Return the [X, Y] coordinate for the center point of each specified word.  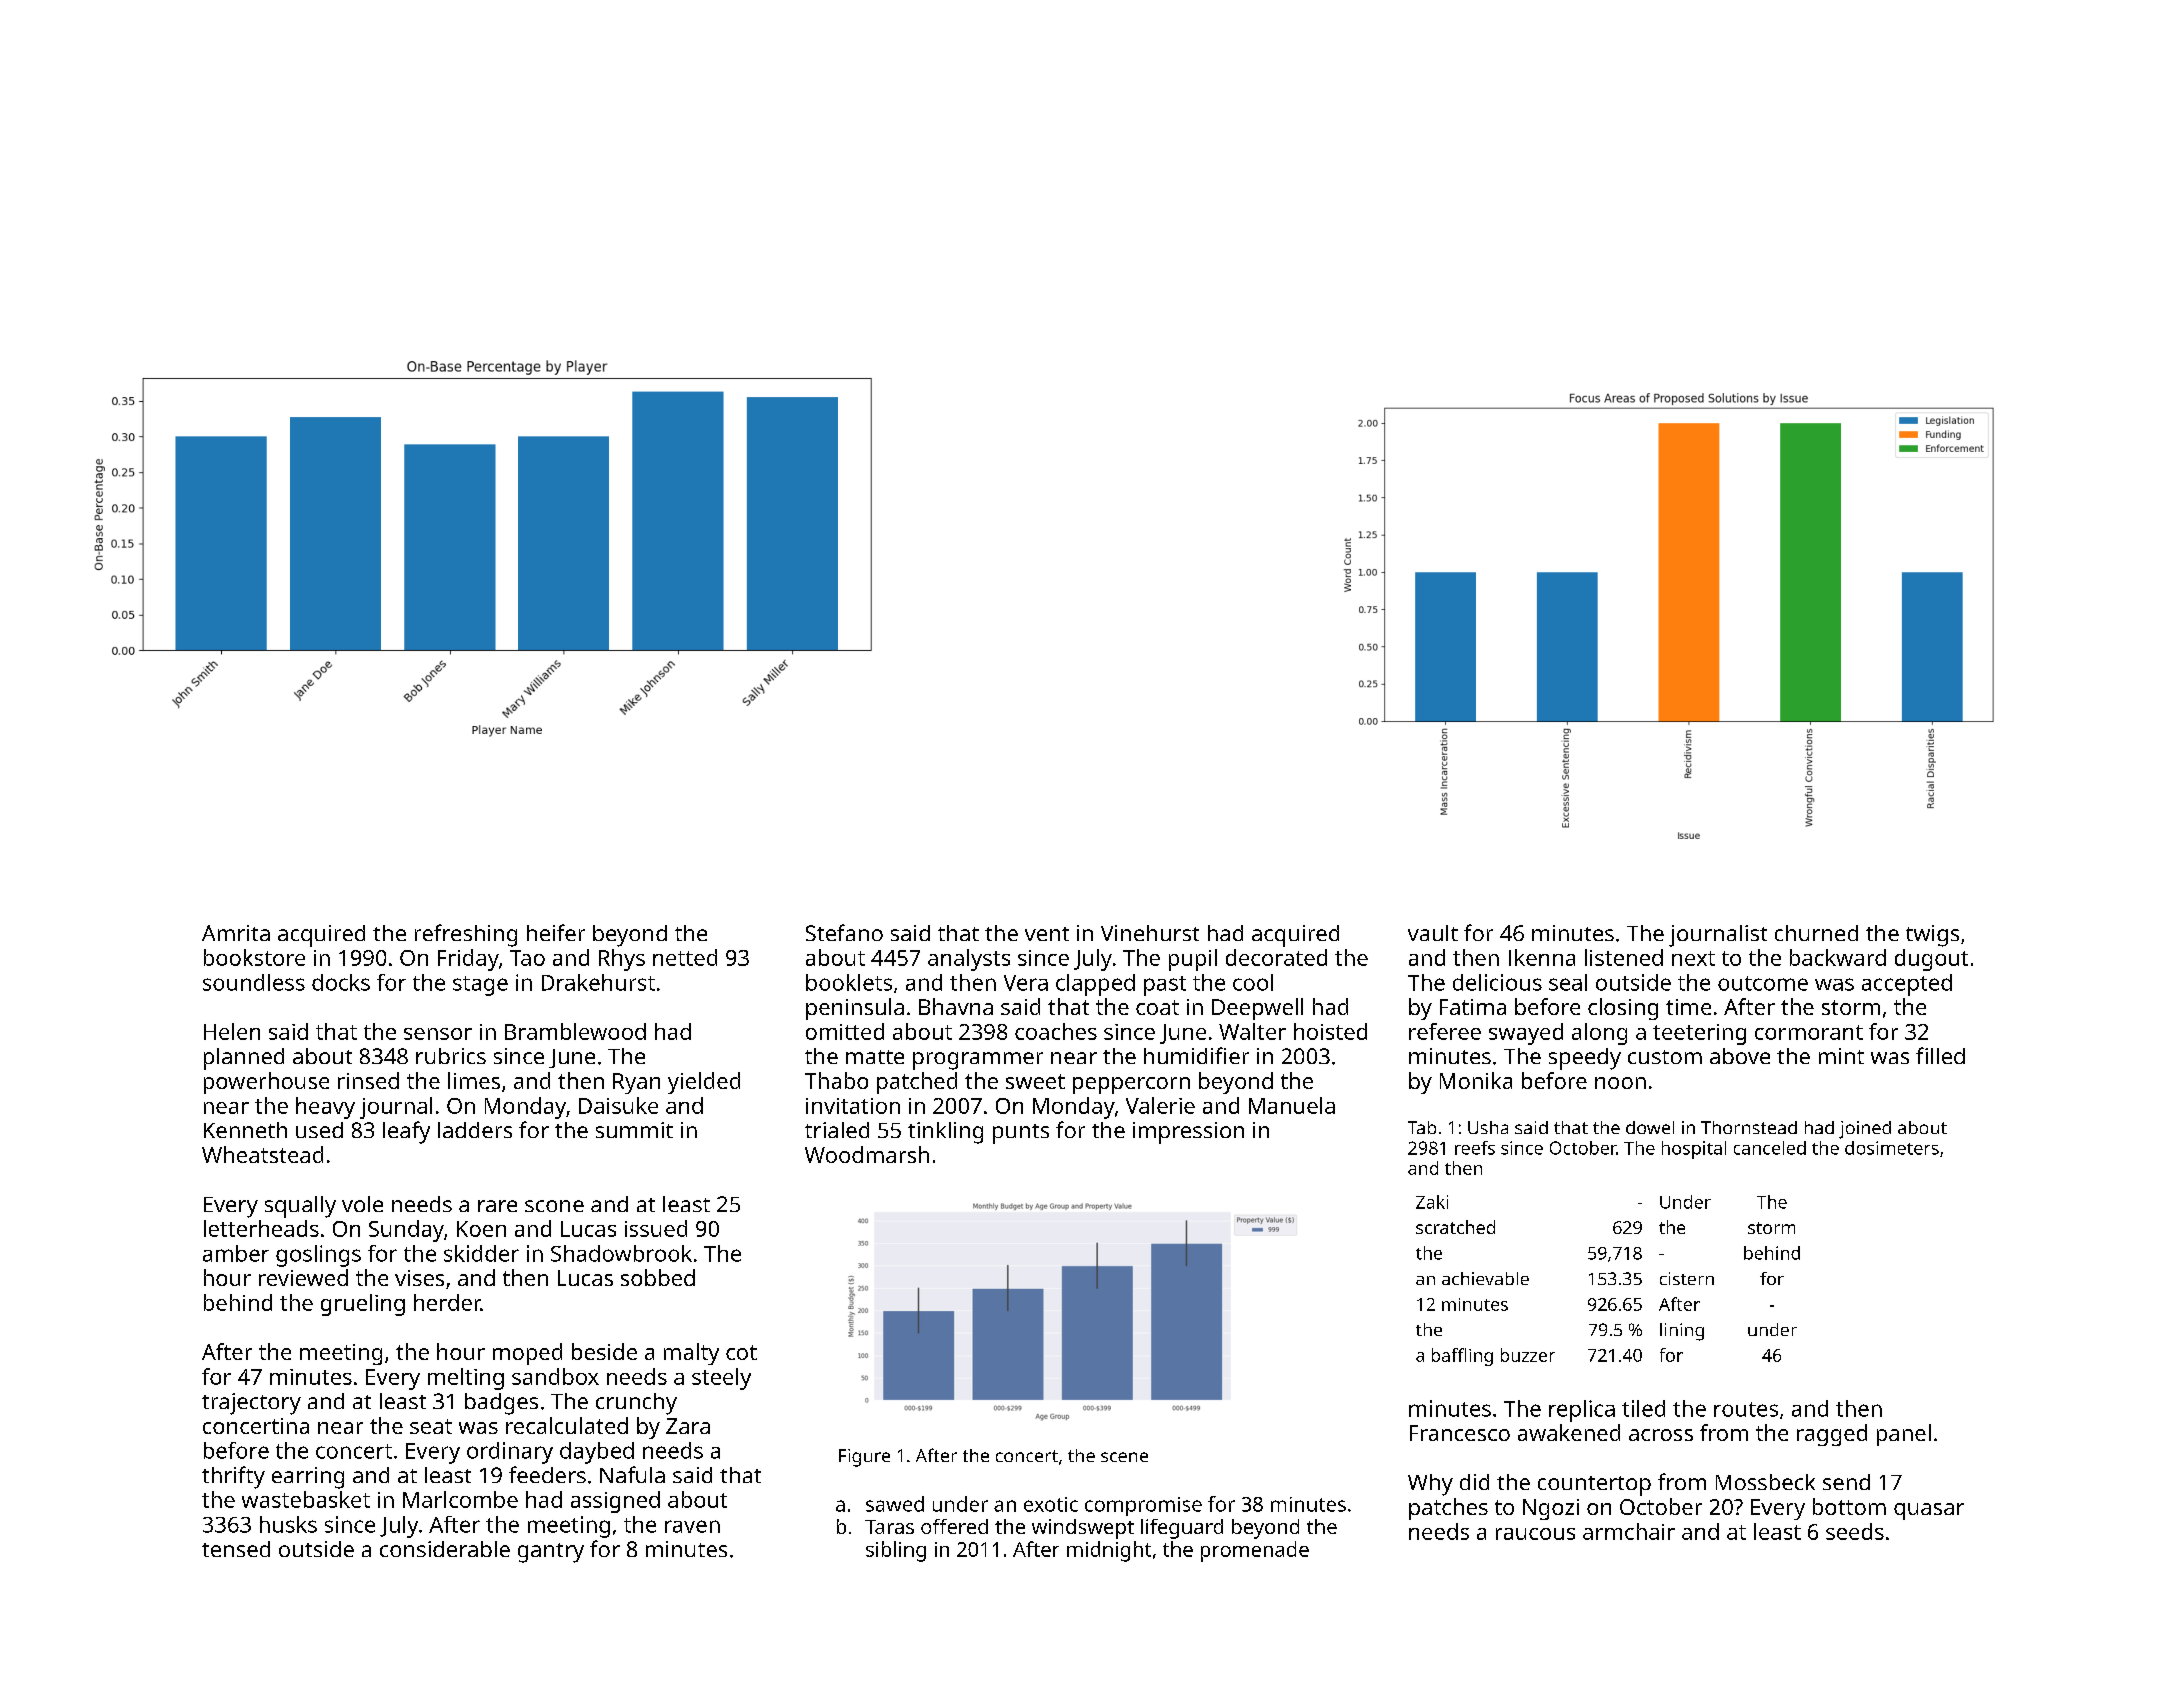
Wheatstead [262, 1154]
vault [1433, 933]
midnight [1109, 1551]
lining [1682, 1332]
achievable [1485, 1278]
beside [604, 1351]
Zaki [1432, 1202]
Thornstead [1749, 1127]
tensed [236, 1549]
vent [1047, 934]
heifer [556, 932]
